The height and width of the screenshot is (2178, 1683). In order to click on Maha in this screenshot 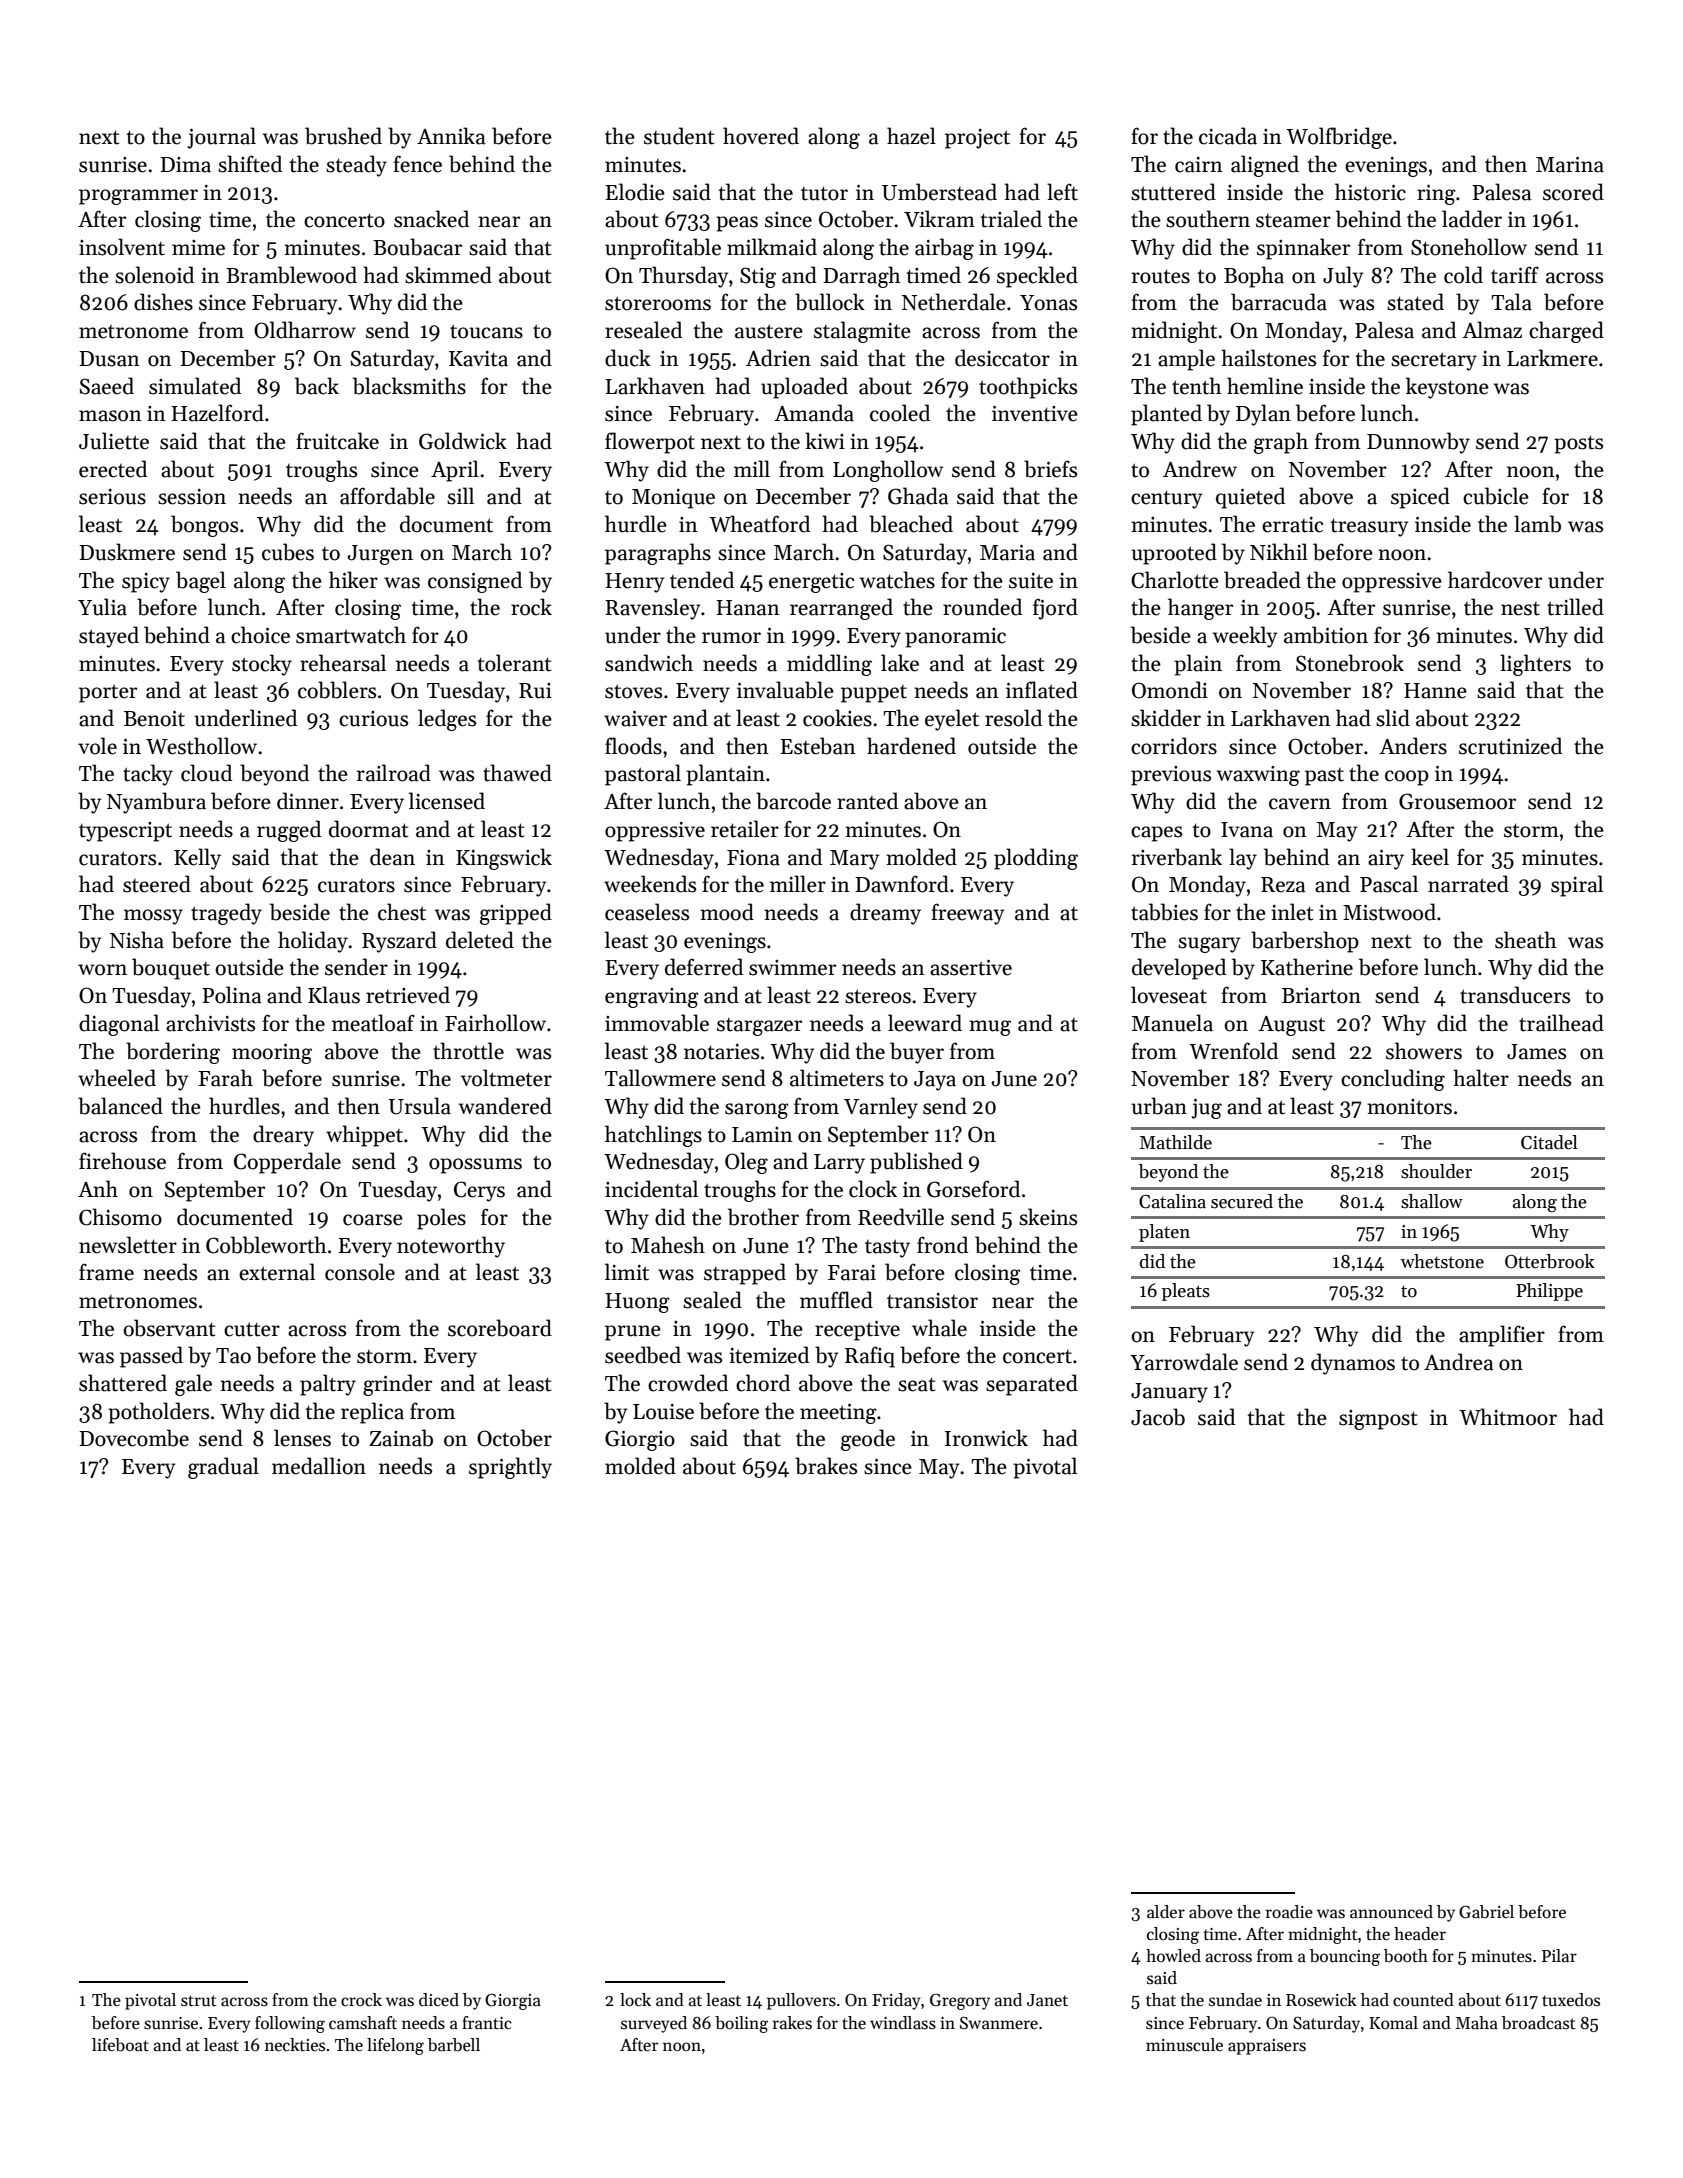, I will do `click(1477, 2023)`.
